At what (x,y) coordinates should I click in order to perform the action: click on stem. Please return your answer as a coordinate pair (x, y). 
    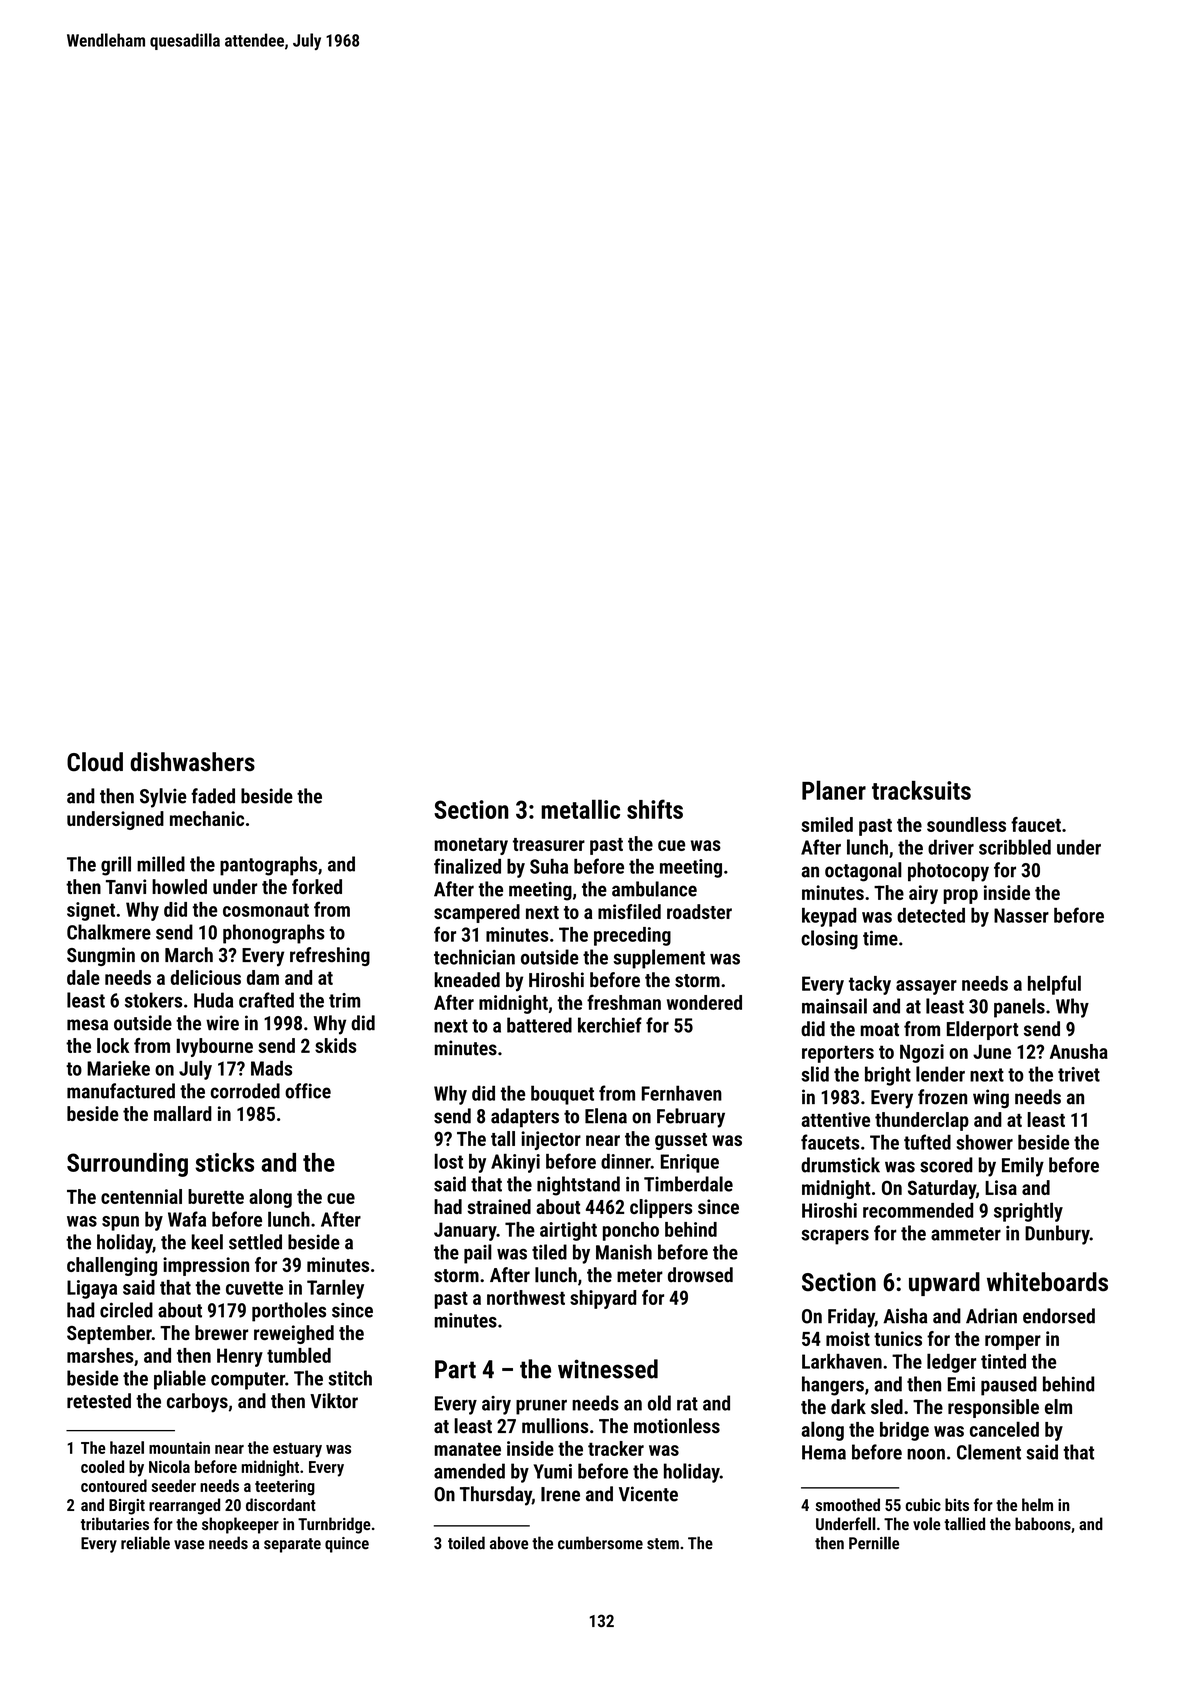
    Looking at the image, I should click on (663, 1544).
